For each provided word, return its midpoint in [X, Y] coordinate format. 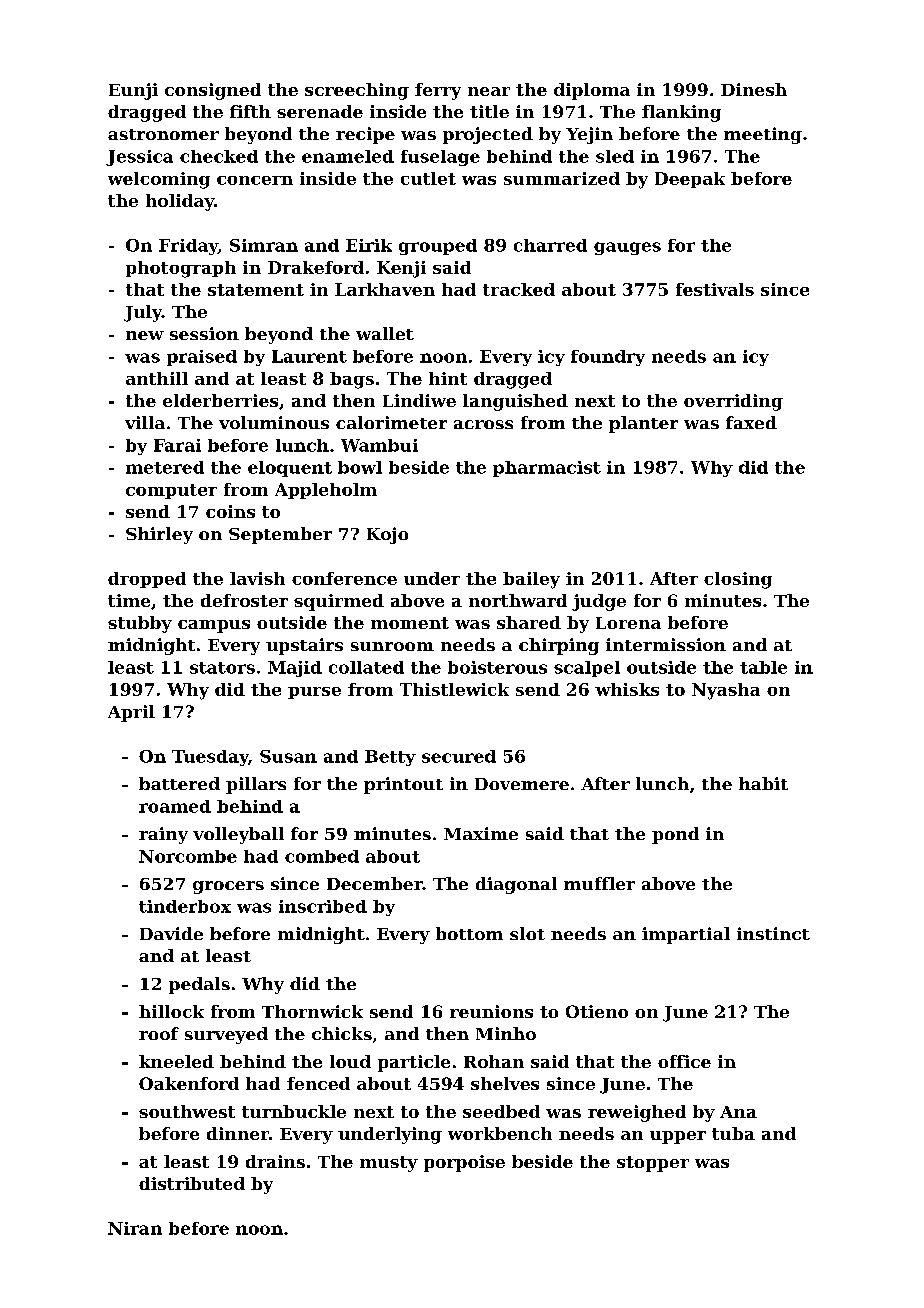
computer [171, 491]
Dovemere [522, 784]
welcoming [159, 180]
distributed [192, 1183]
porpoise [464, 1163]
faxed [751, 422]
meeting [763, 135]
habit [763, 783]
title [489, 111]
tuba [733, 1133]
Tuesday [210, 758]
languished [515, 402]
